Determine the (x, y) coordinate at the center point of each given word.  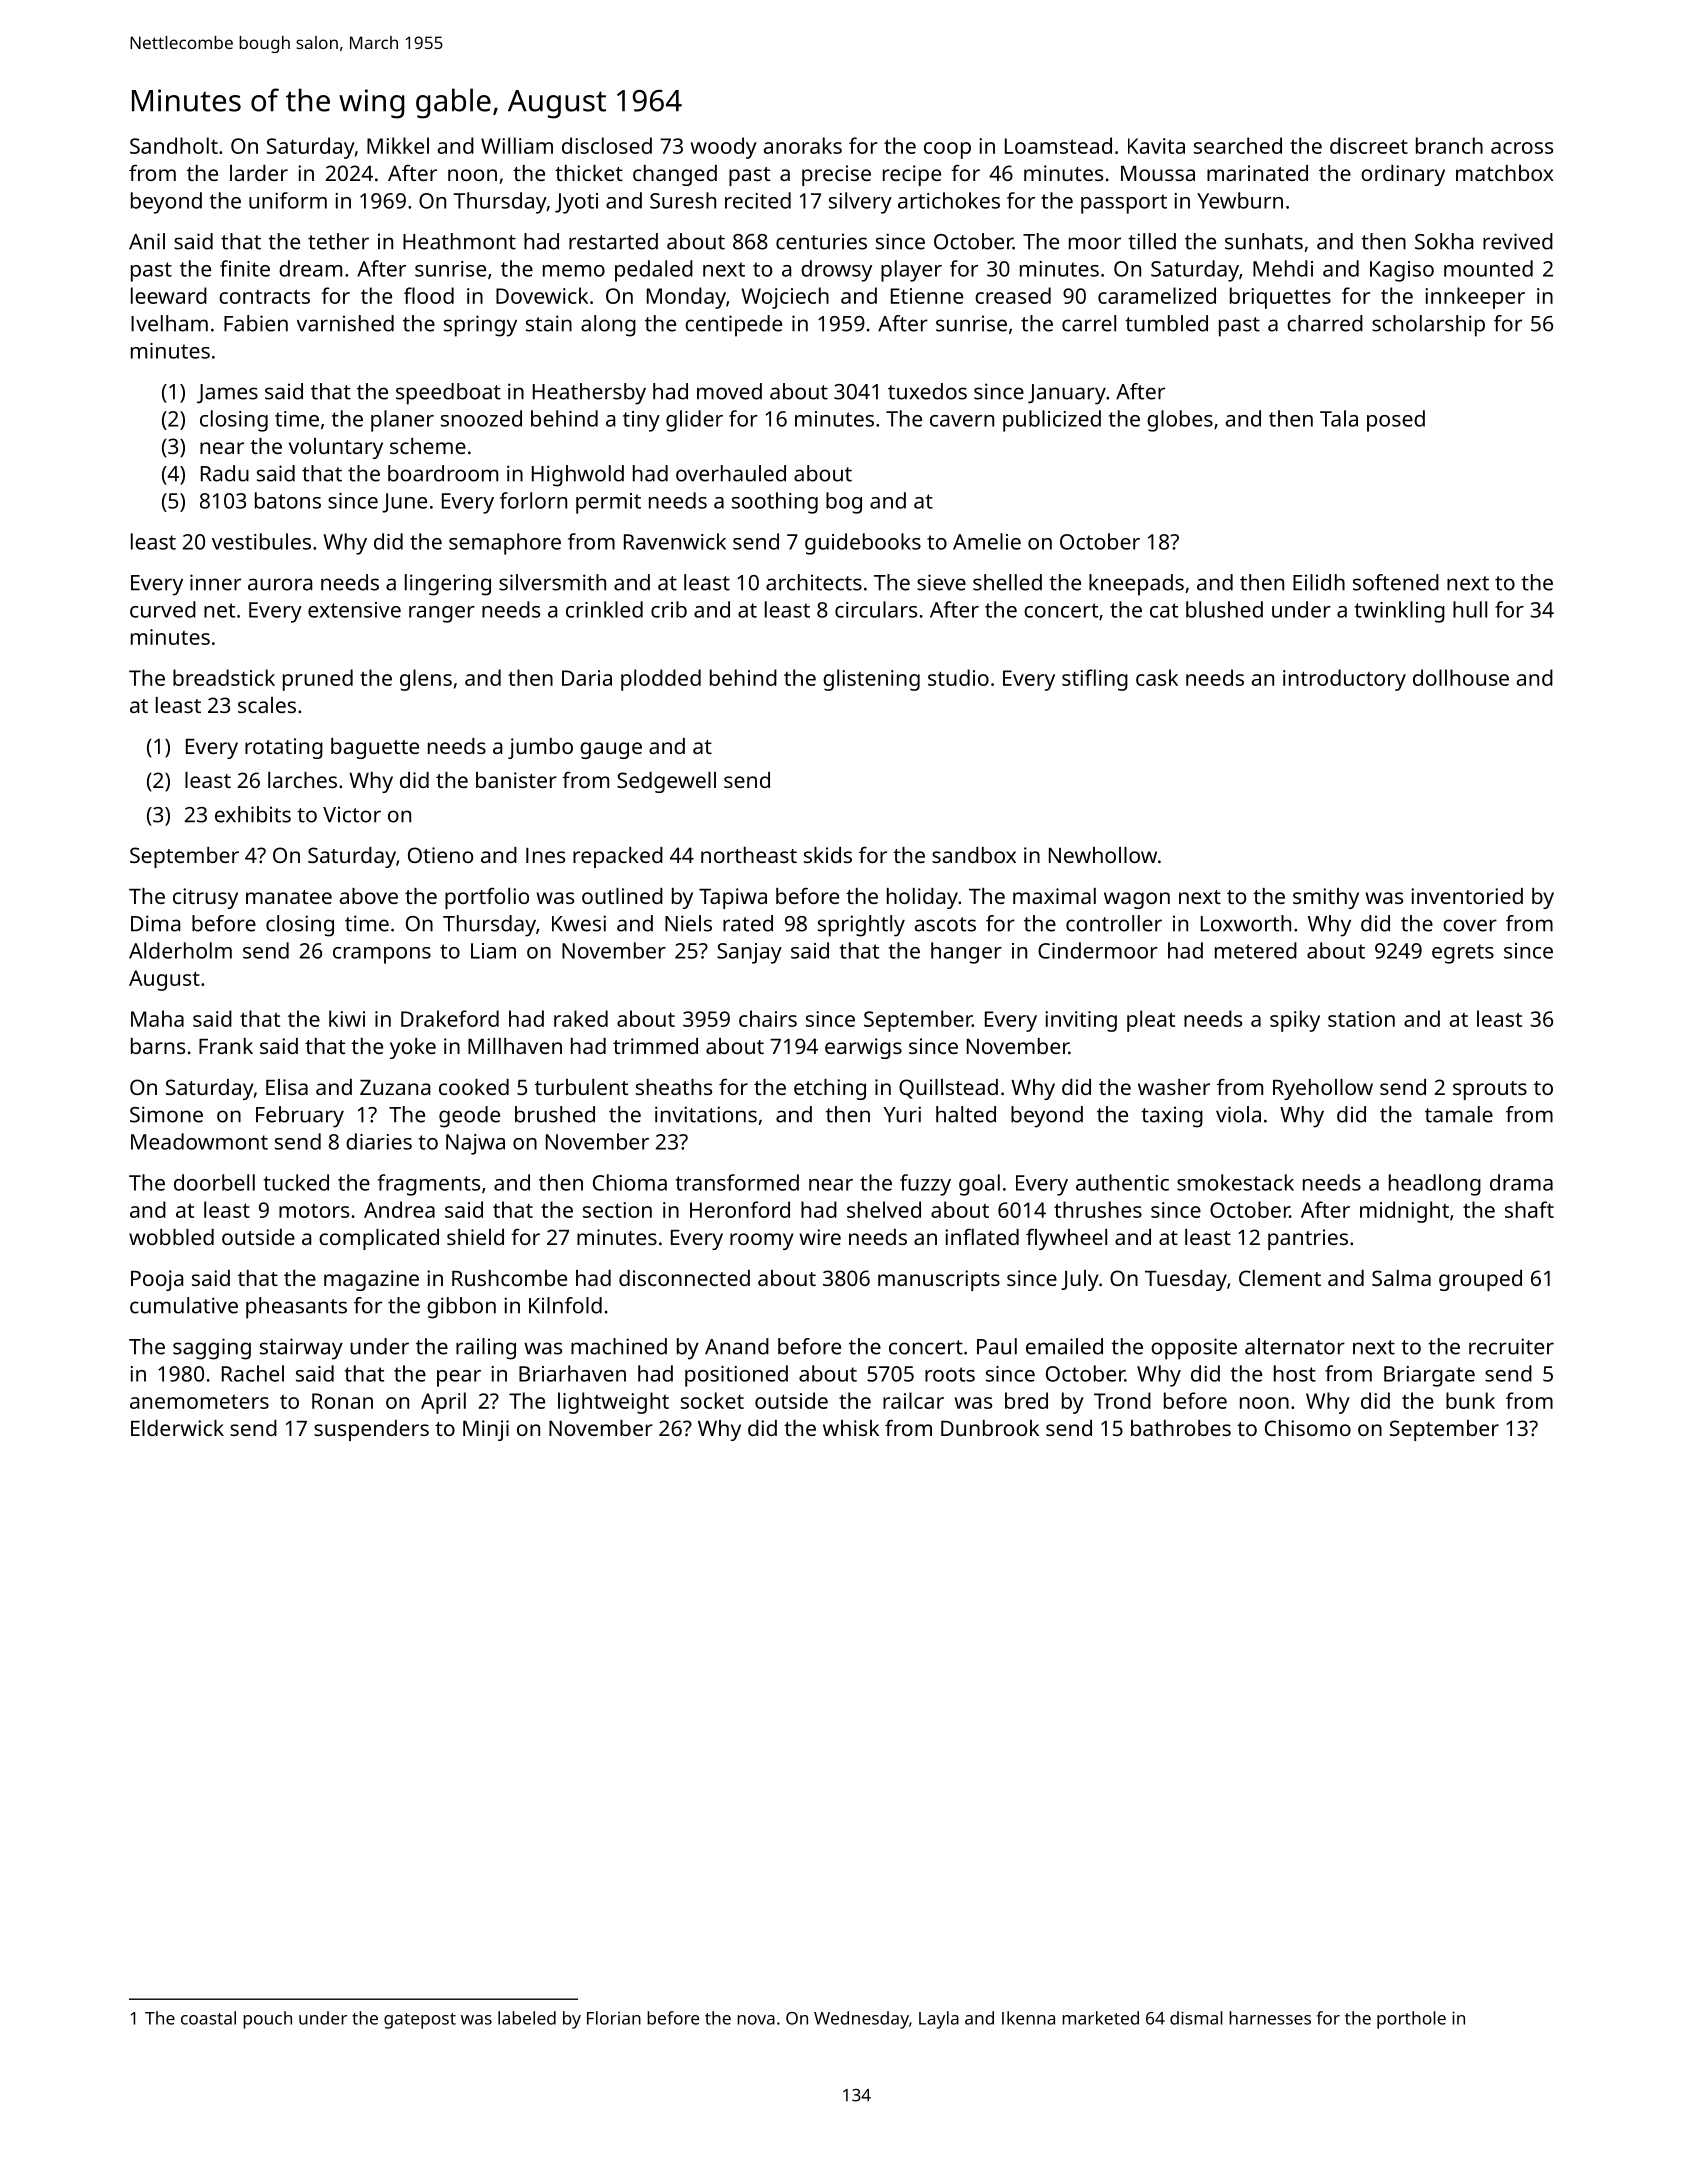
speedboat (448, 394)
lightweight (613, 1403)
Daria (587, 678)
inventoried (1467, 896)
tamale (1459, 1114)
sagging (212, 1349)
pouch (267, 2020)
